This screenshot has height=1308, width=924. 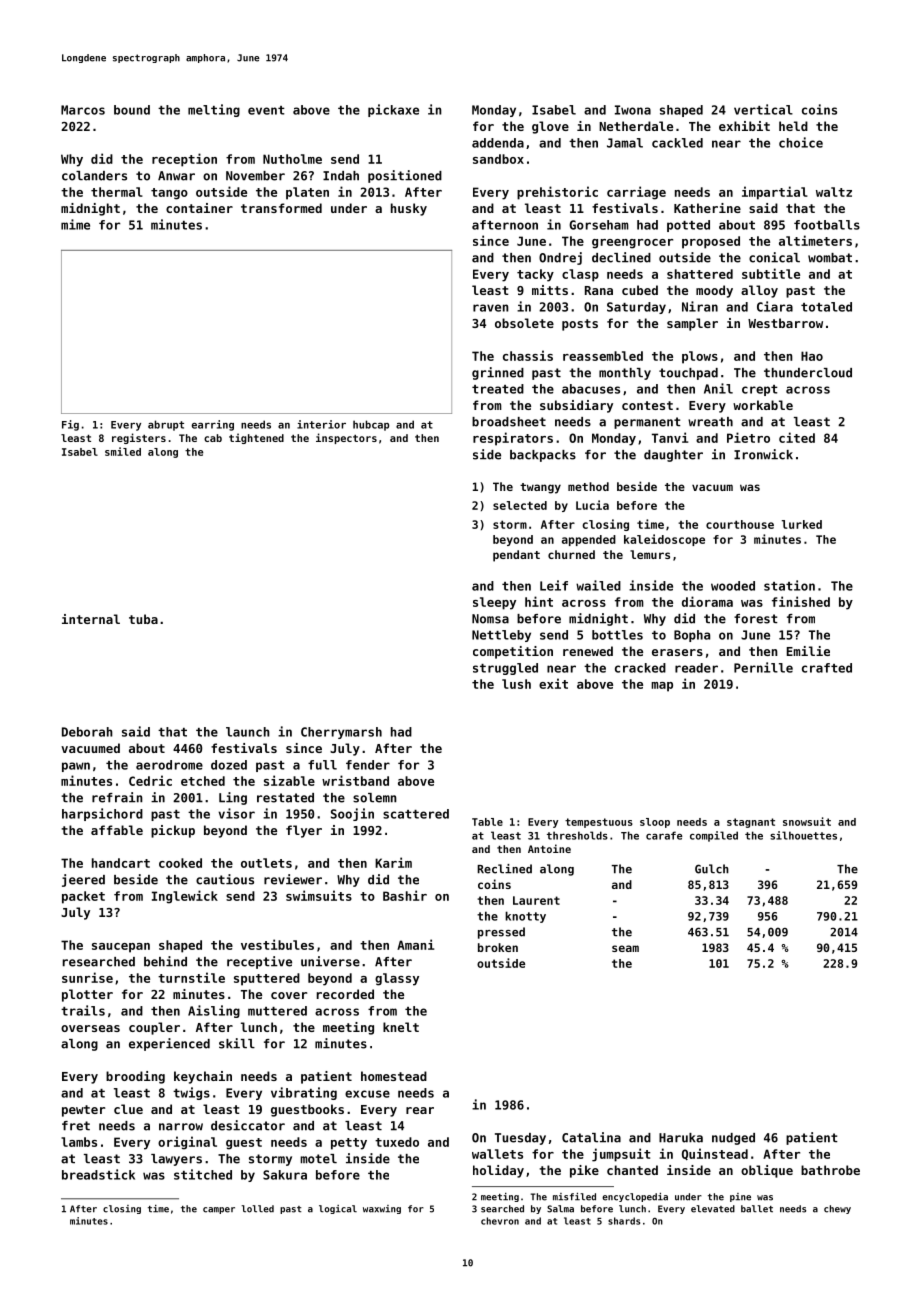 What do you see at coordinates (560, 1209) in the screenshot?
I see `Salma` at bounding box center [560, 1209].
